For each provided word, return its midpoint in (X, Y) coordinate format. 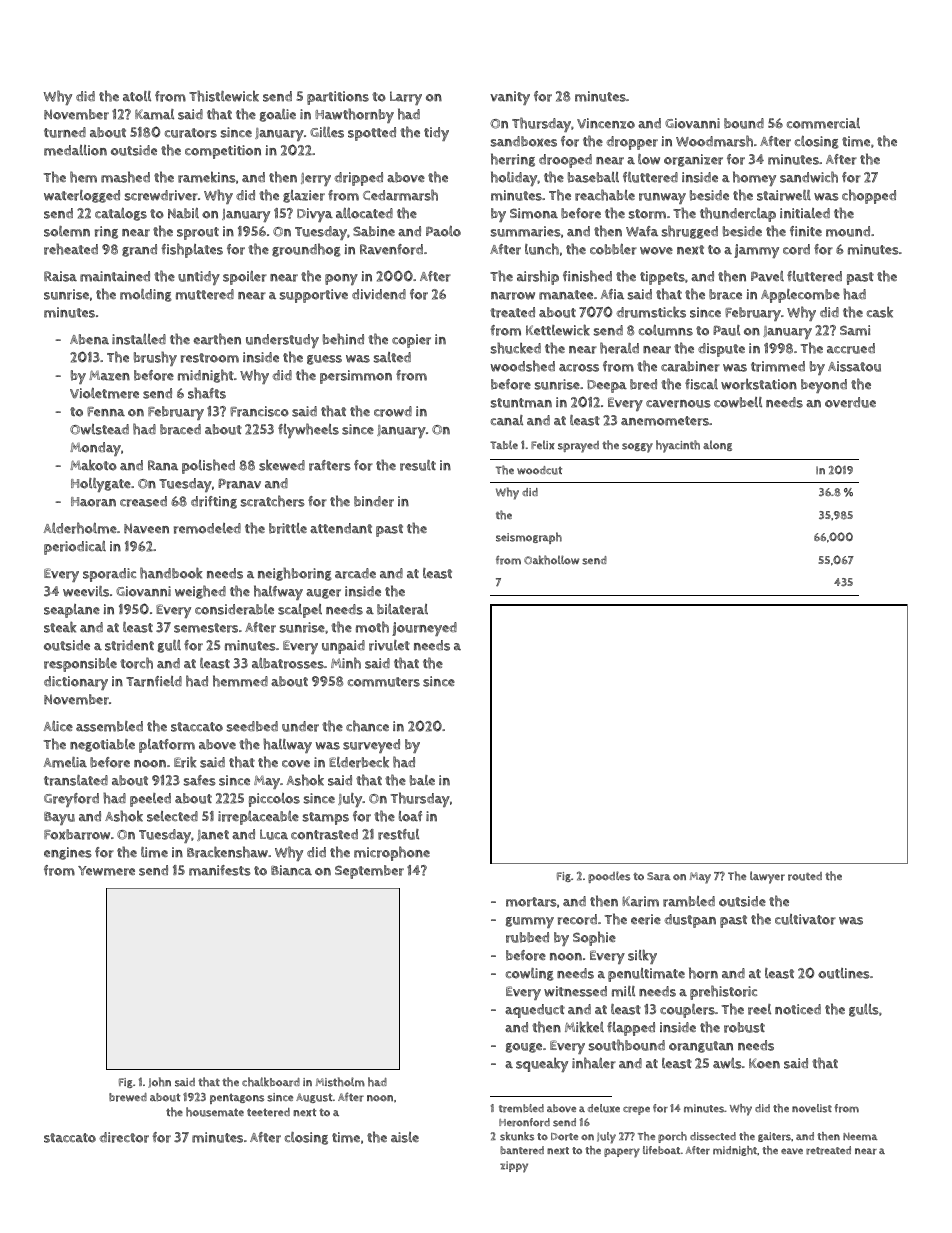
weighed (200, 592)
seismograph (529, 538)
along (717, 445)
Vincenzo (606, 123)
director (124, 1137)
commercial (823, 123)
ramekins (207, 177)
